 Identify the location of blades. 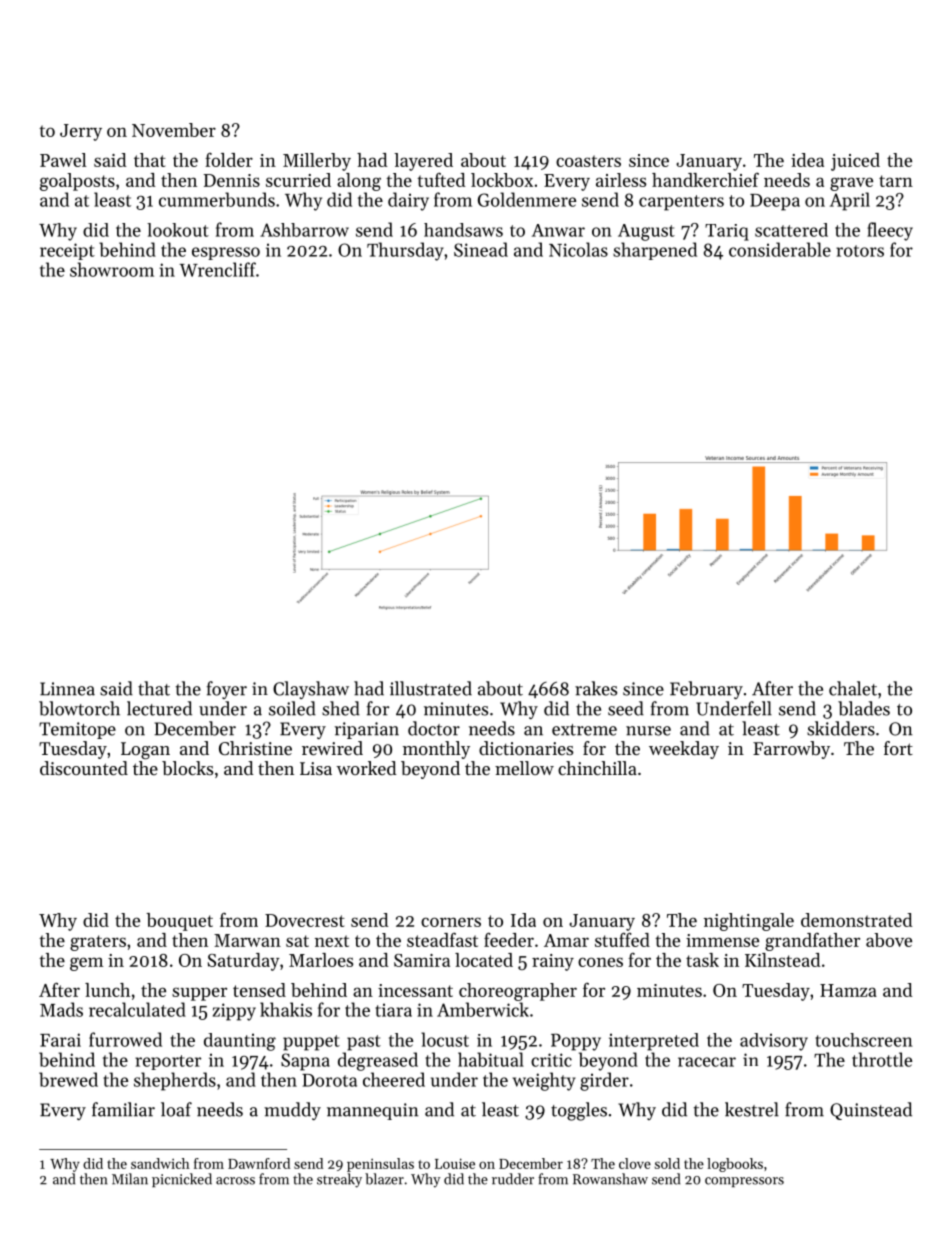
(864, 708).
